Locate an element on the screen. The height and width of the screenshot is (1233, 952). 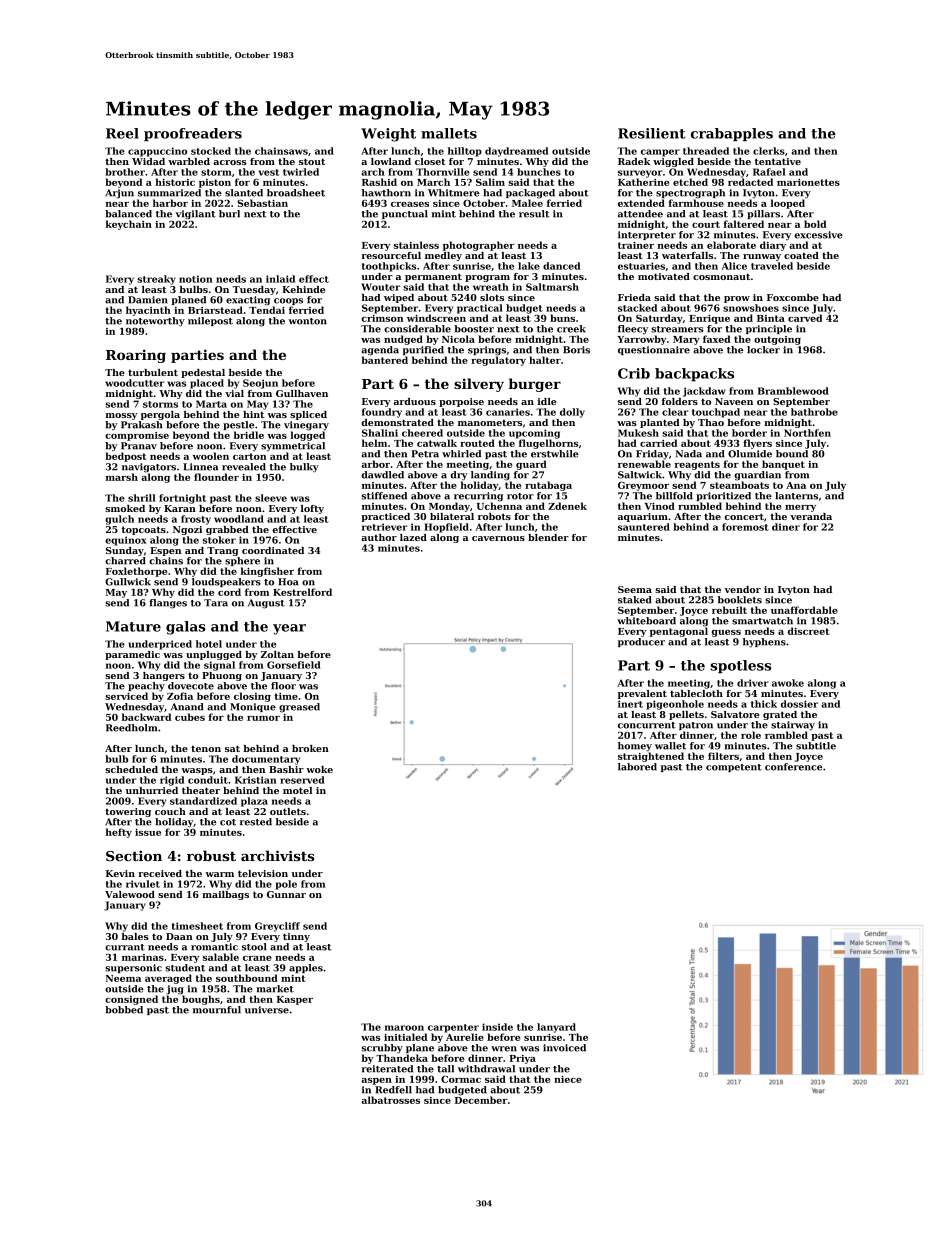
concert is located at coordinates (744, 516).
